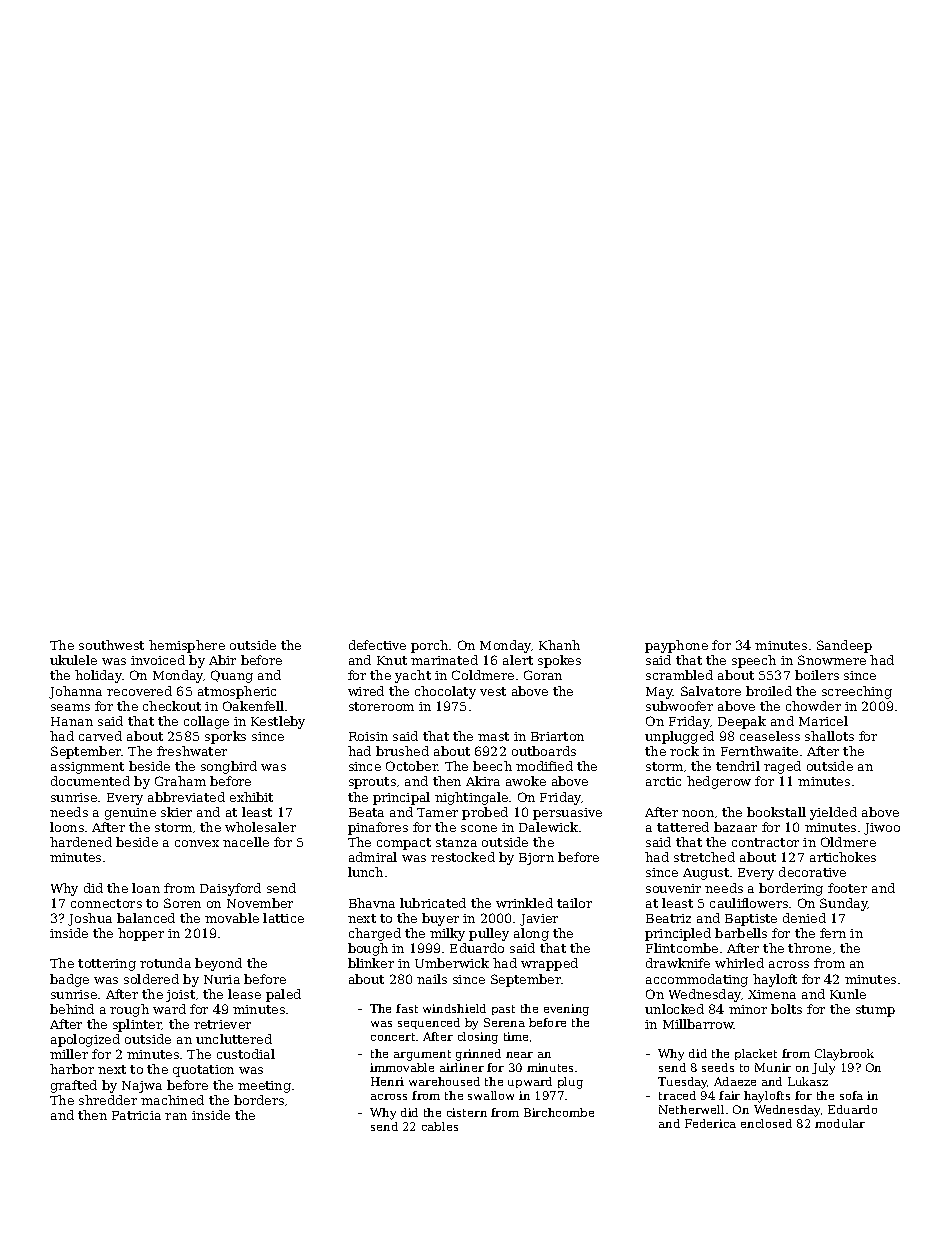 The height and width of the page is (1233, 952). I want to click on accommodating, so click(697, 980).
